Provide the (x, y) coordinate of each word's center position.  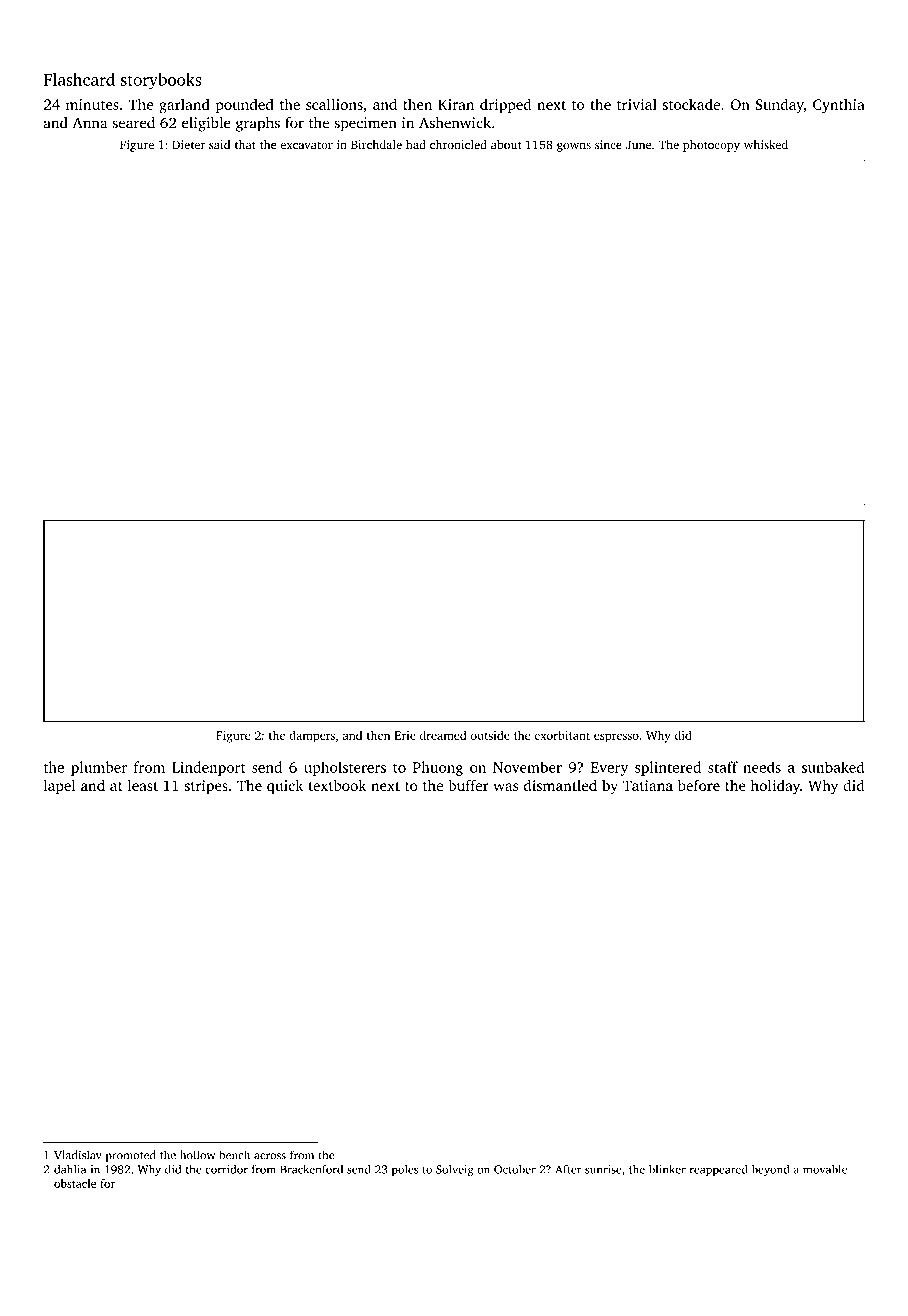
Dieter (188, 144)
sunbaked (833, 767)
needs (762, 767)
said (219, 144)
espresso (616, 738)
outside (490, 735)
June (638, 144)
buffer (468, 785)
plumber (99, 768)
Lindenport (209, 768)
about (506, 144)
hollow (198, 1155)
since (608, 144)
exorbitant (562, 735)
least (143, 785)
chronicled (458, 144)
